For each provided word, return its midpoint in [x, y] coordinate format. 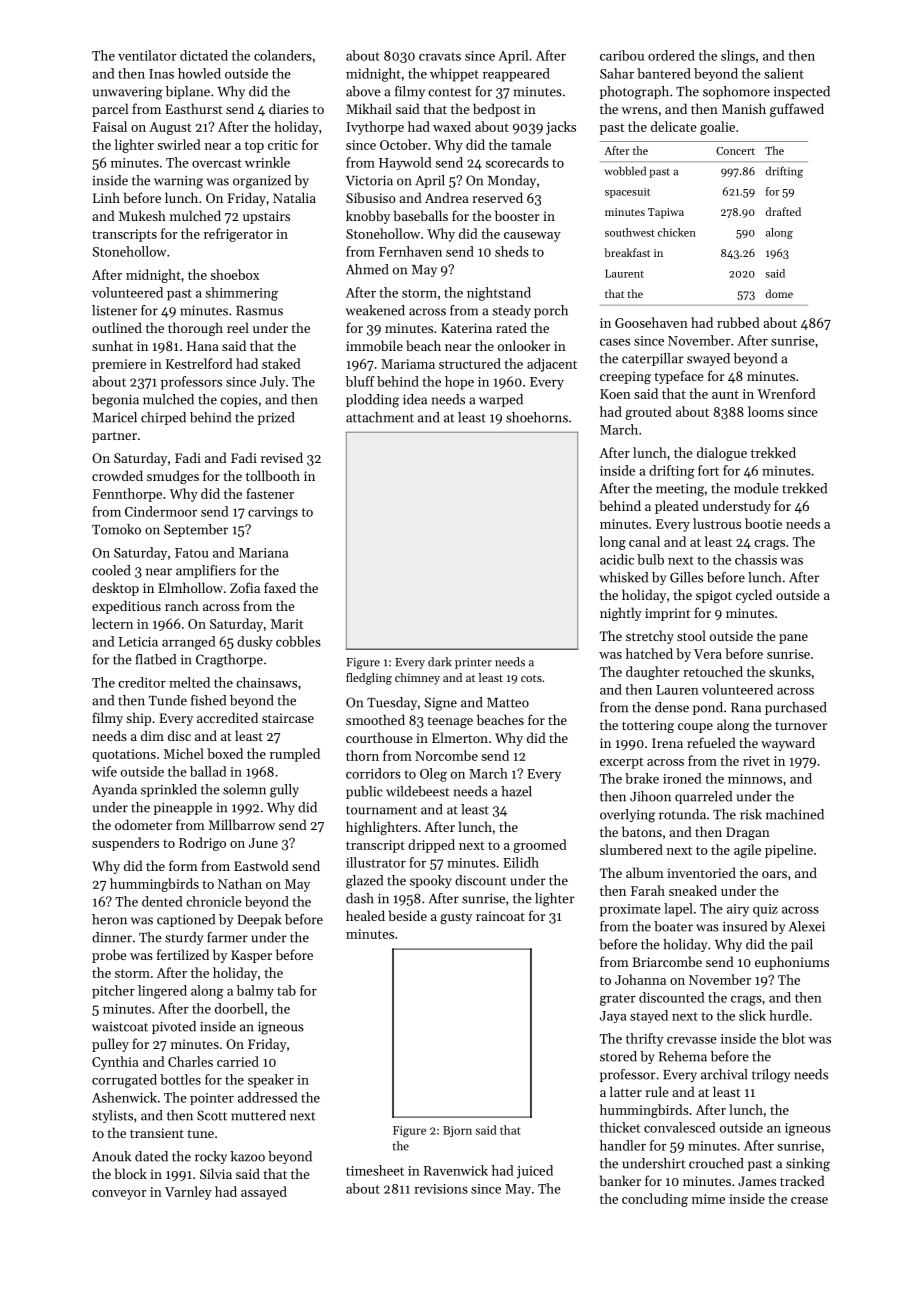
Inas [161, 74]
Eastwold [261, 865]
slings [738, 57]
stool [691, 635]
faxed [280, 587]
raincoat [500, 916]
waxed [452, 126]
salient [784, 73]
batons [642, 831]
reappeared [516, 75]
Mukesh [142, 215]
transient [157, 1133]
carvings [273, 513]
